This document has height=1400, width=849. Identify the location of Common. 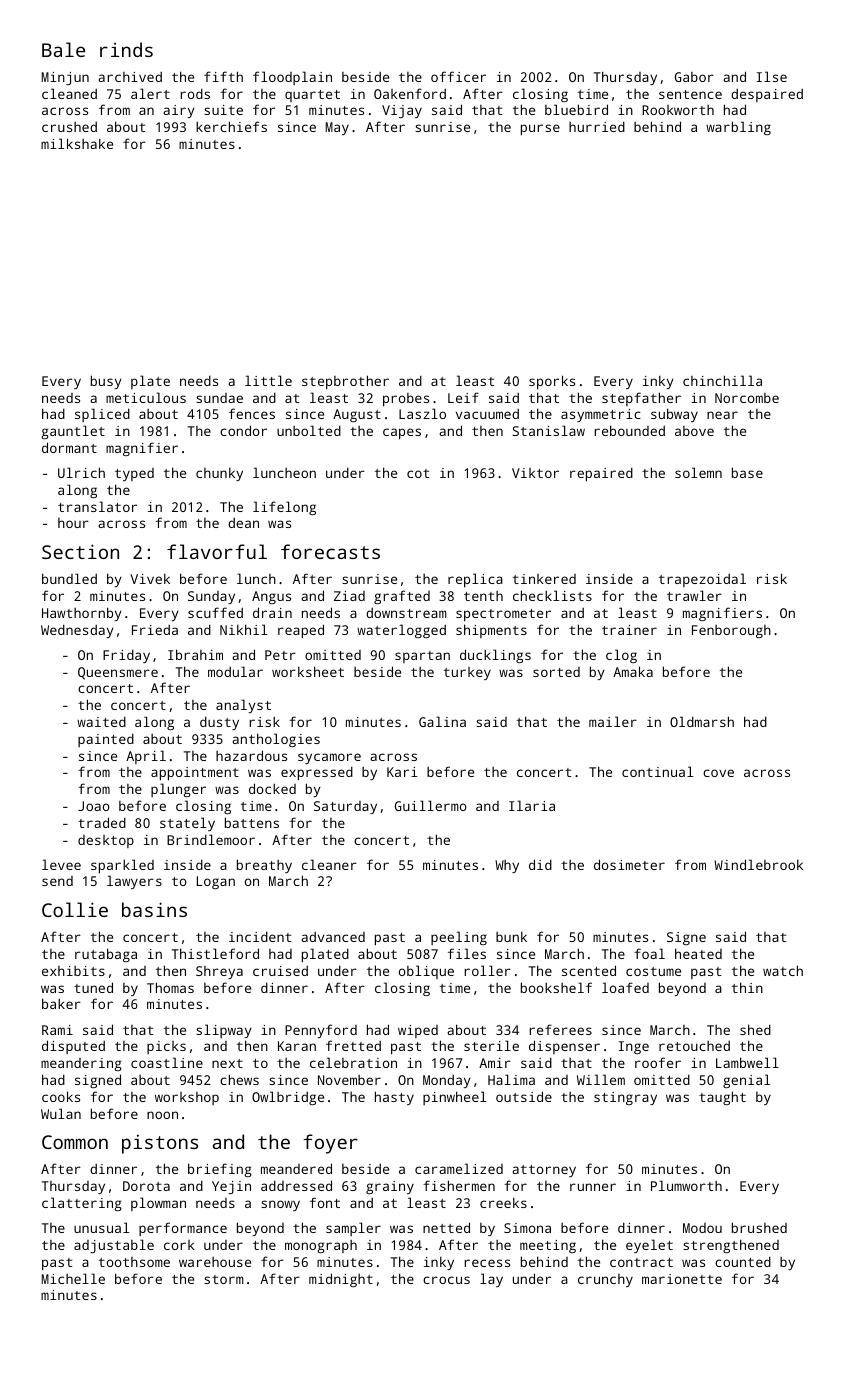
(75, 1142).
